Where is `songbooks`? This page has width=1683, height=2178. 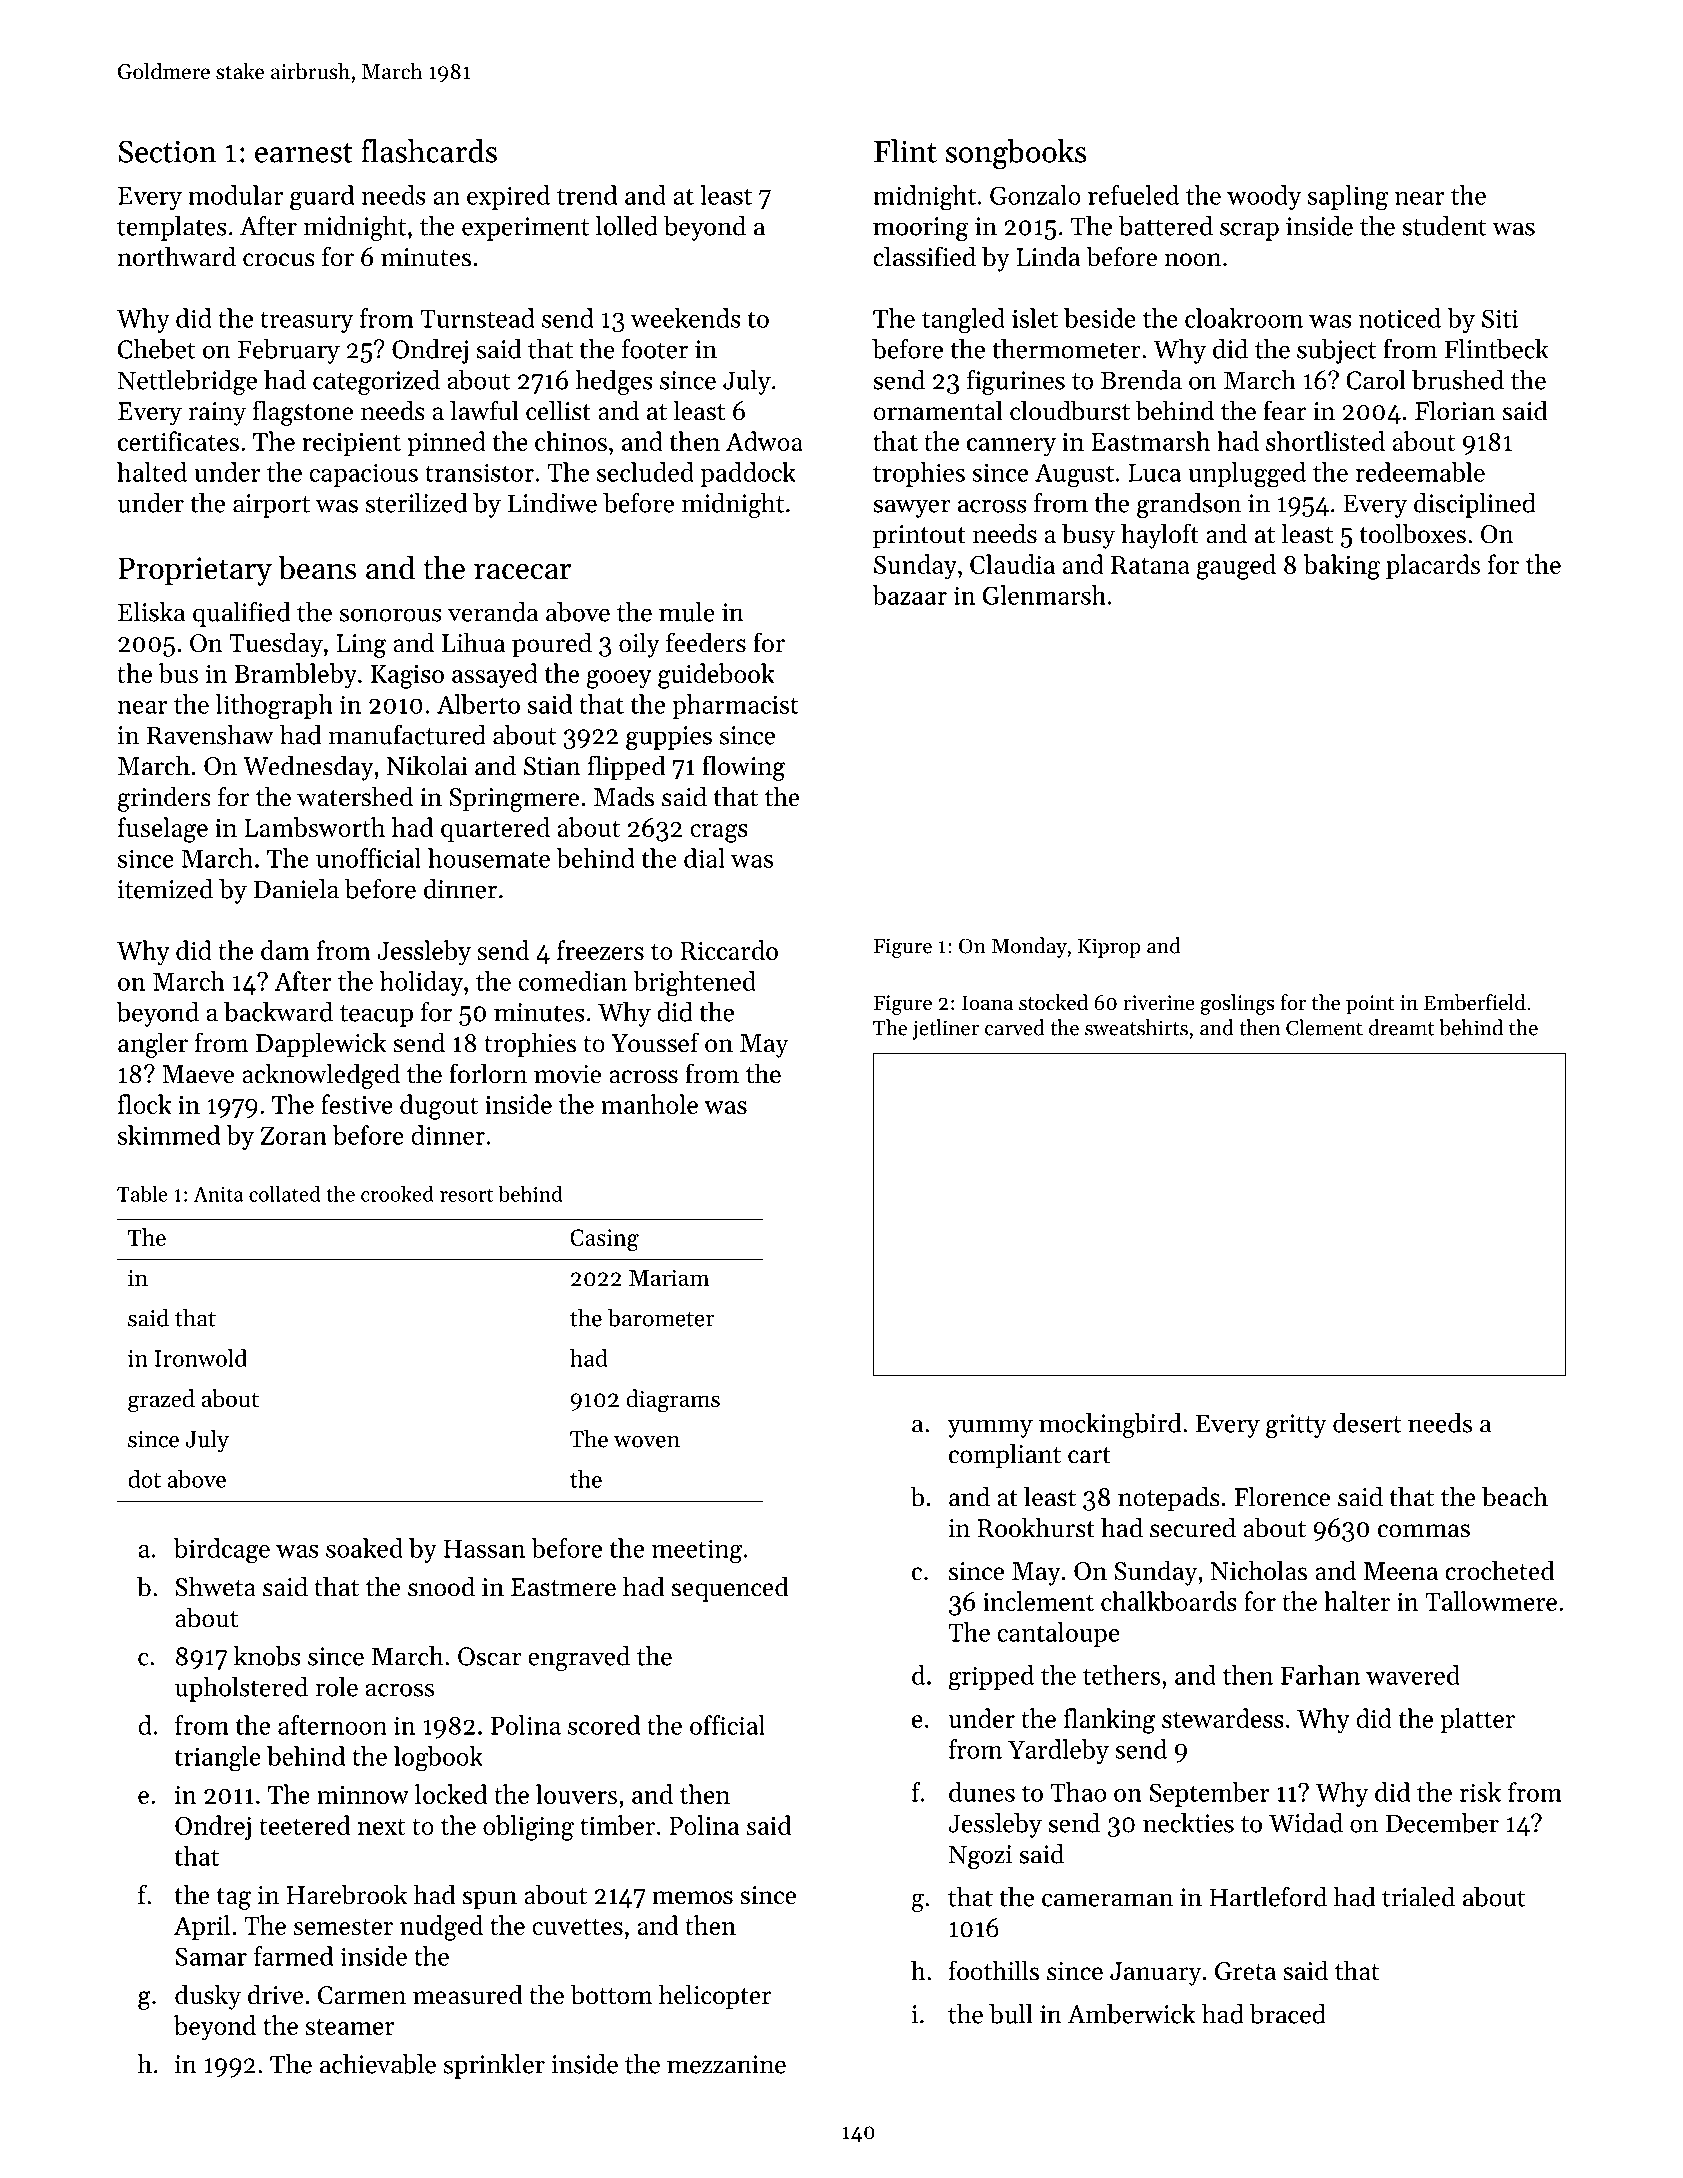
songbooks is located at coordinates (1016, 154).
